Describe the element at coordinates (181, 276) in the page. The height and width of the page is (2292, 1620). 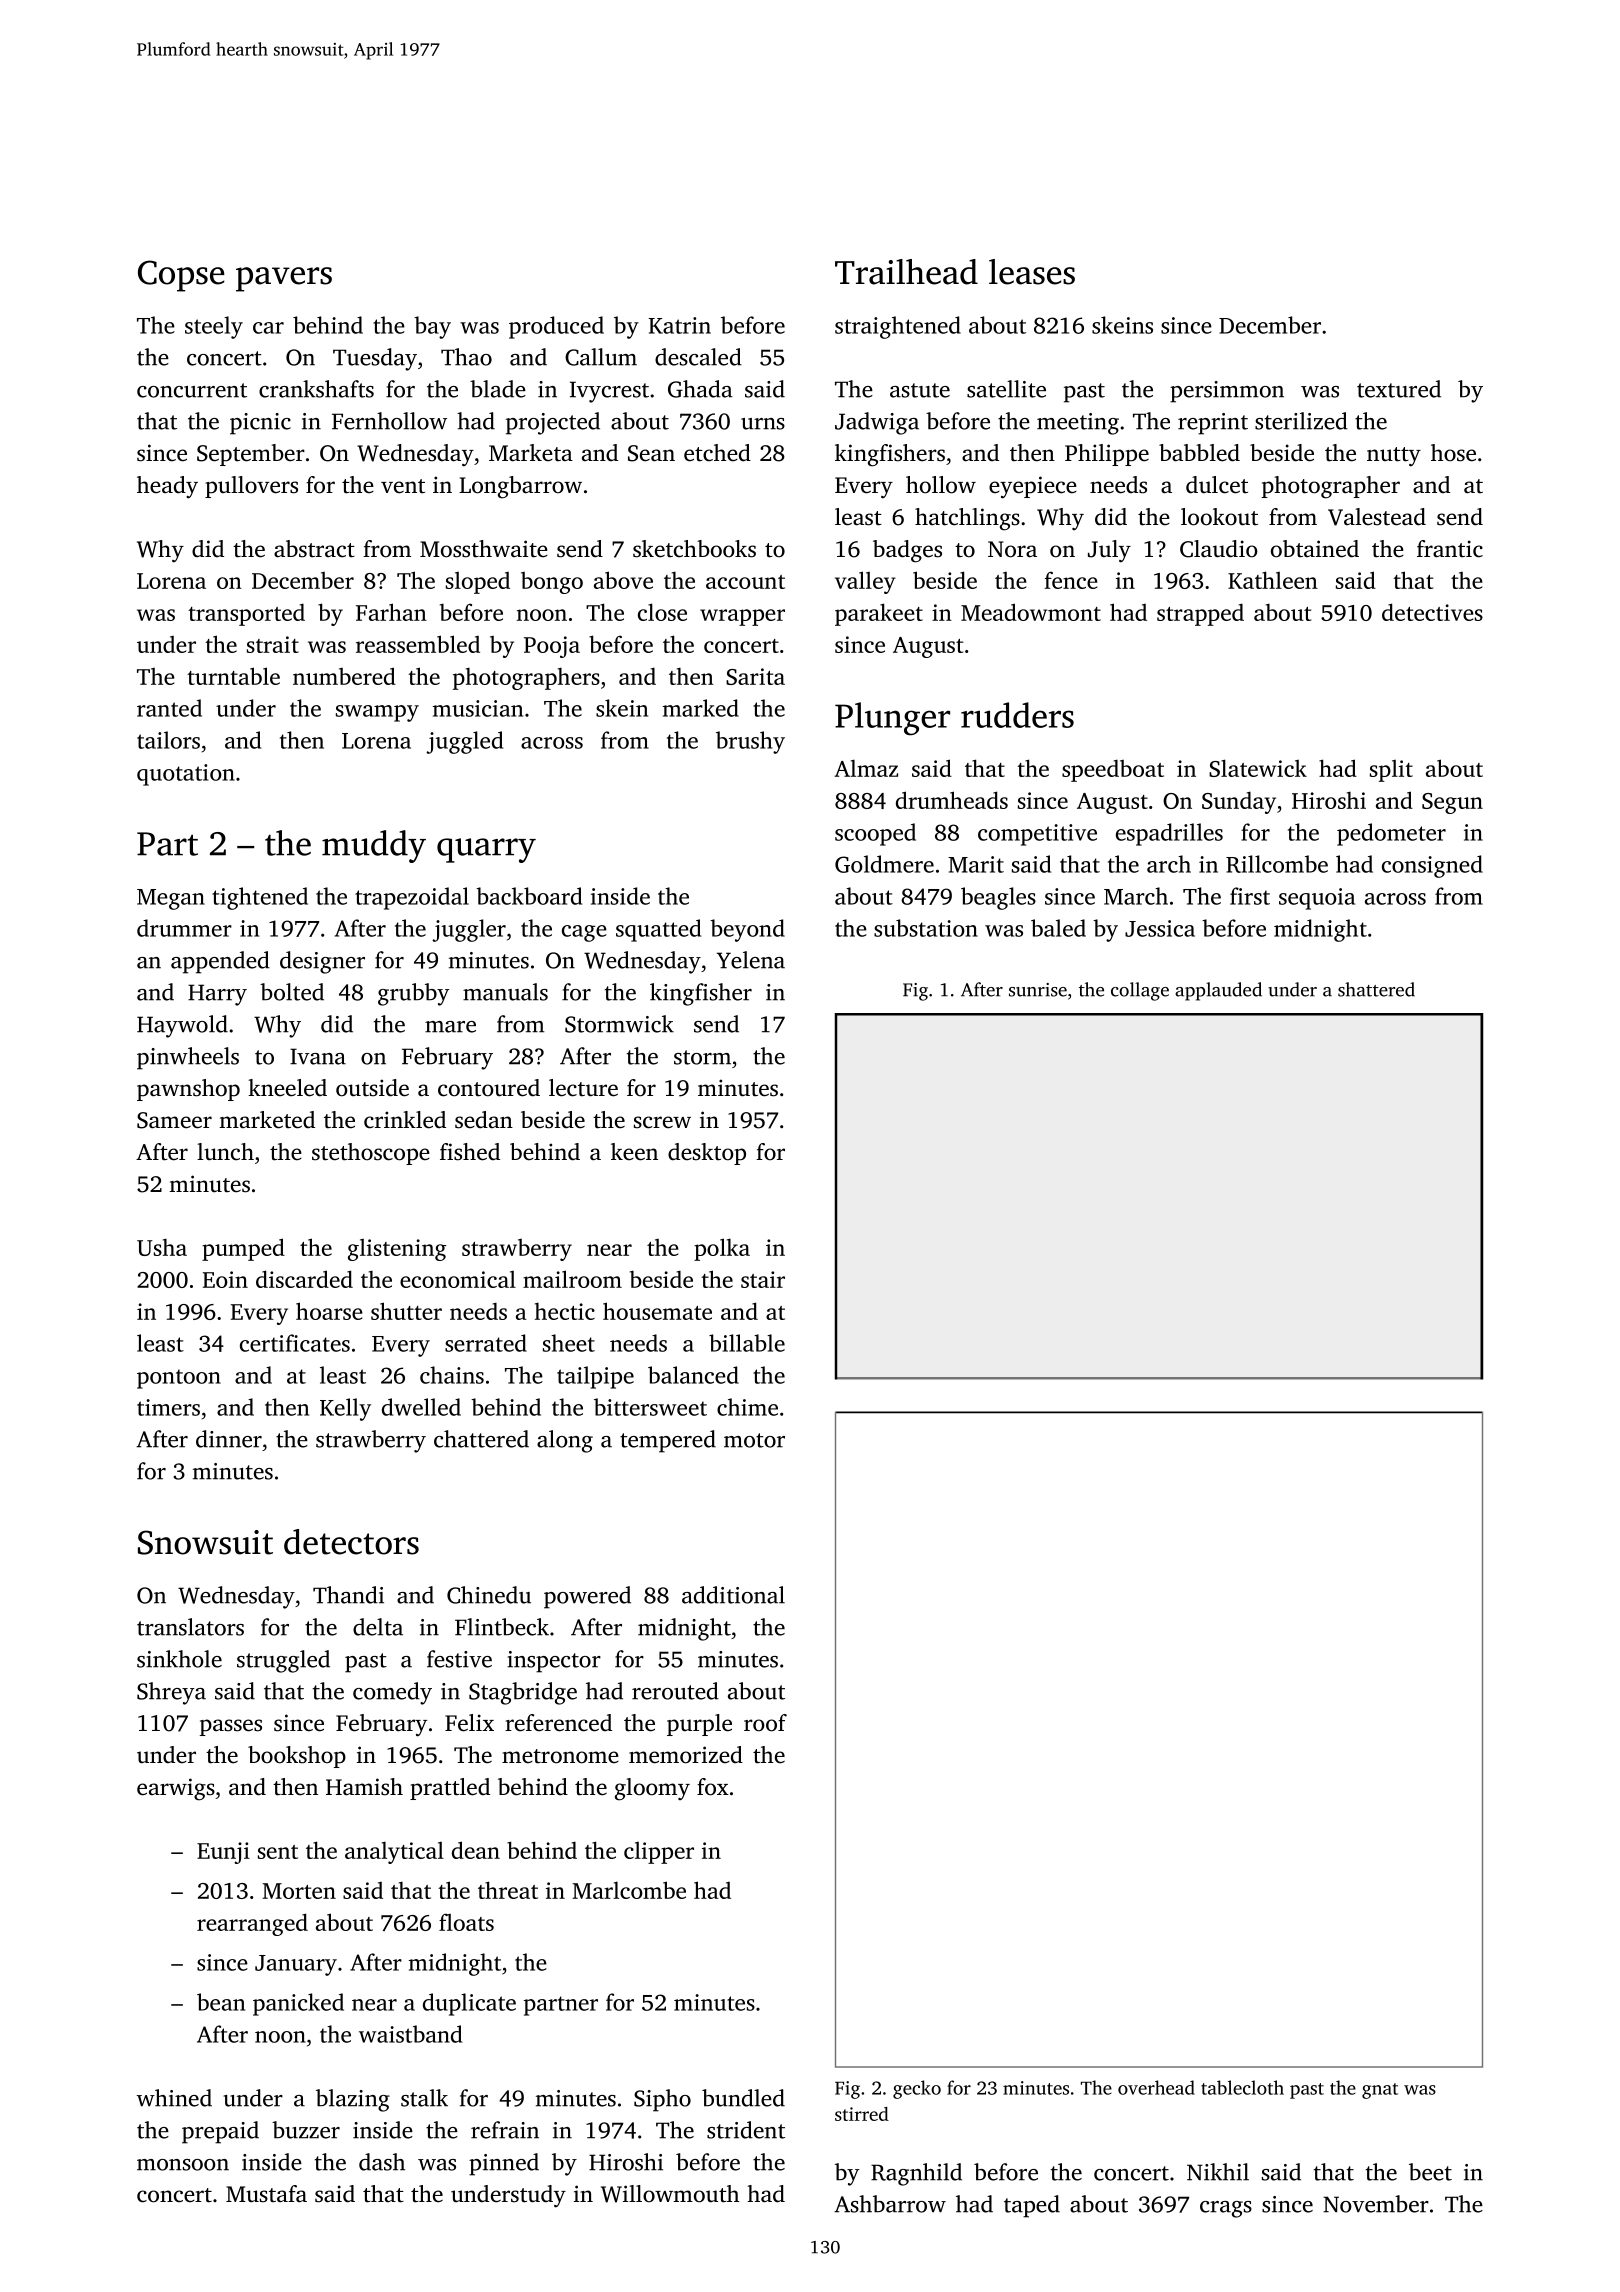
I see `Copse` at that location.
